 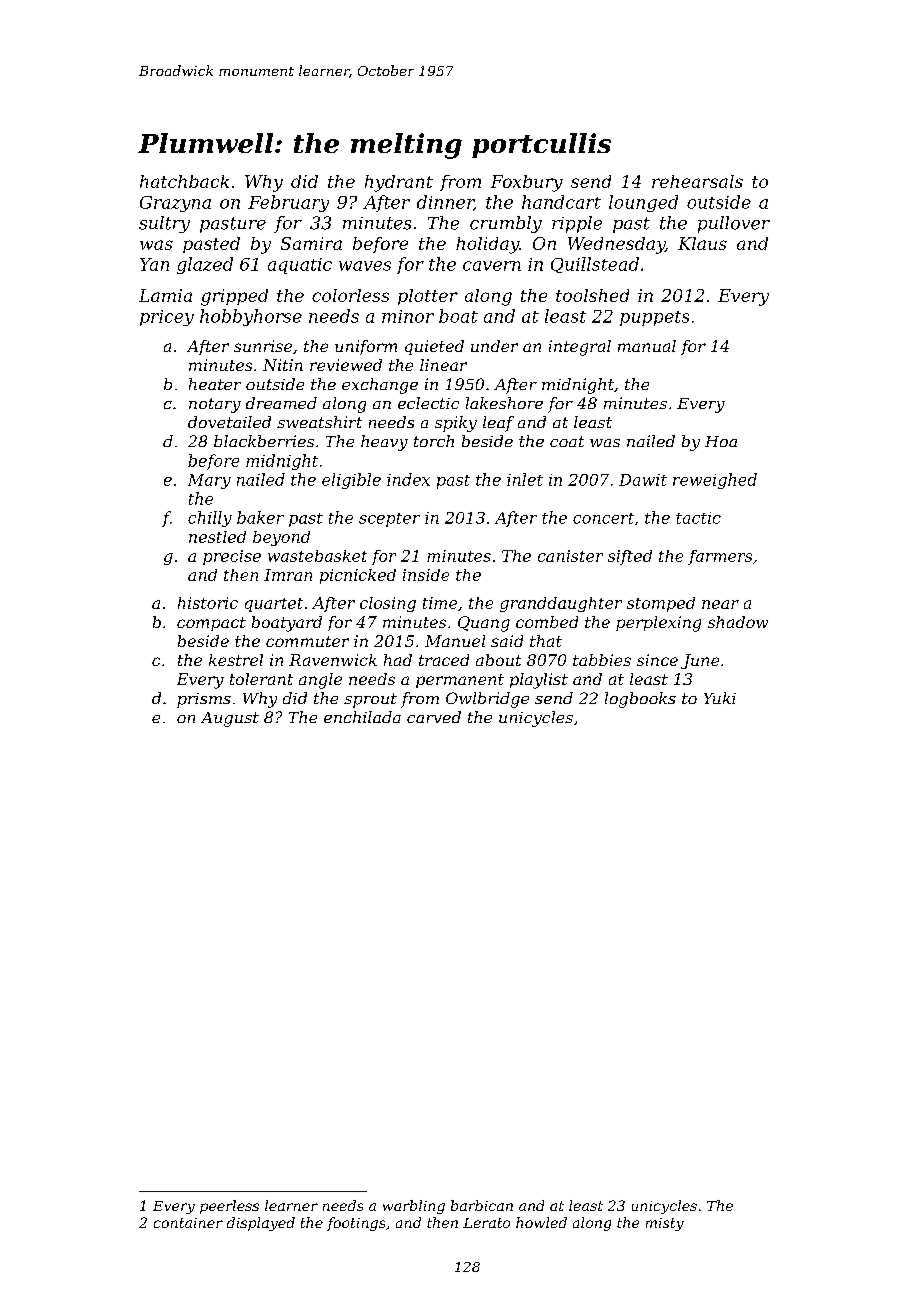 I want to click on carved, so click(x=434, y=717).
